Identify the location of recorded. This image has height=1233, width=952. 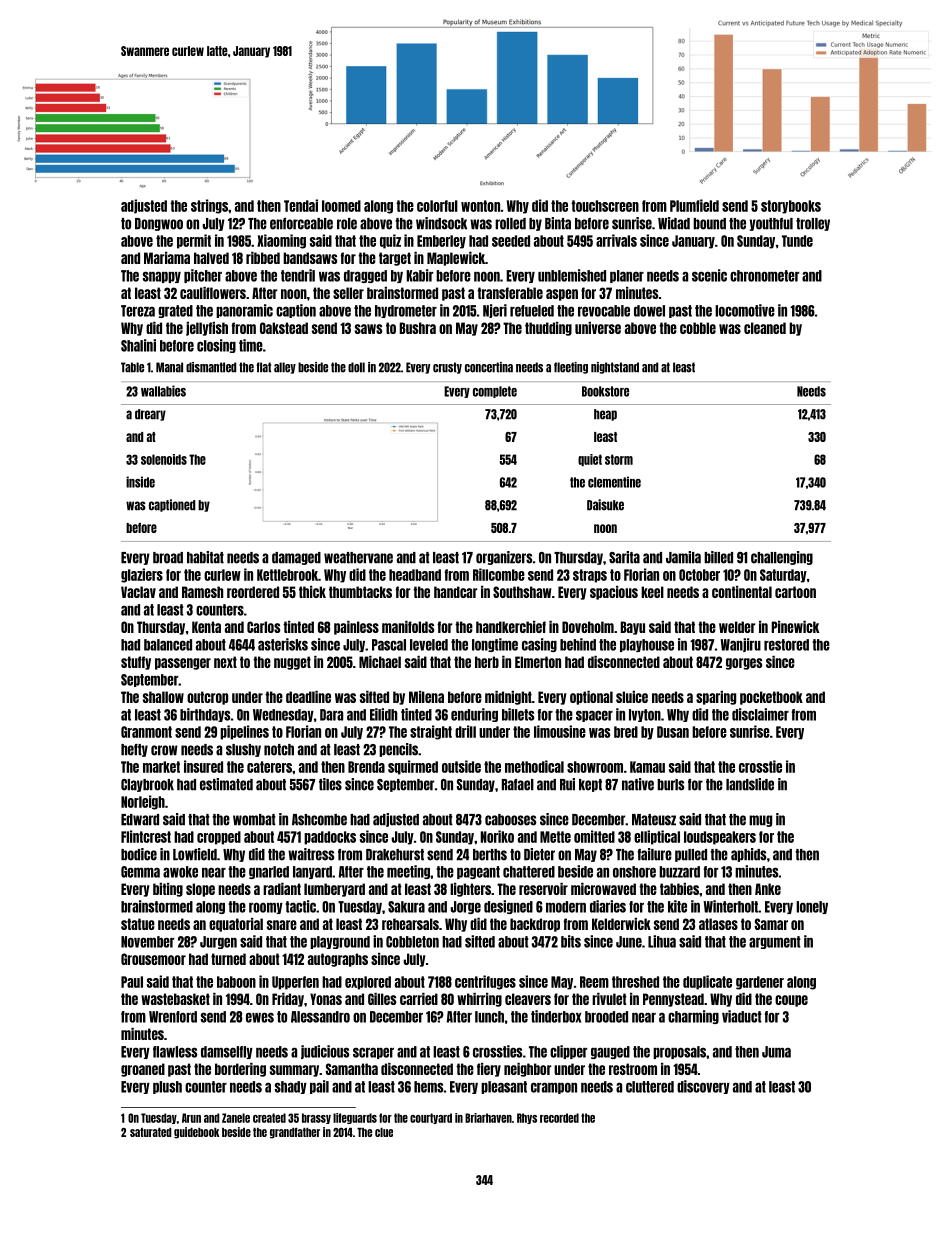
(559, 1118).
